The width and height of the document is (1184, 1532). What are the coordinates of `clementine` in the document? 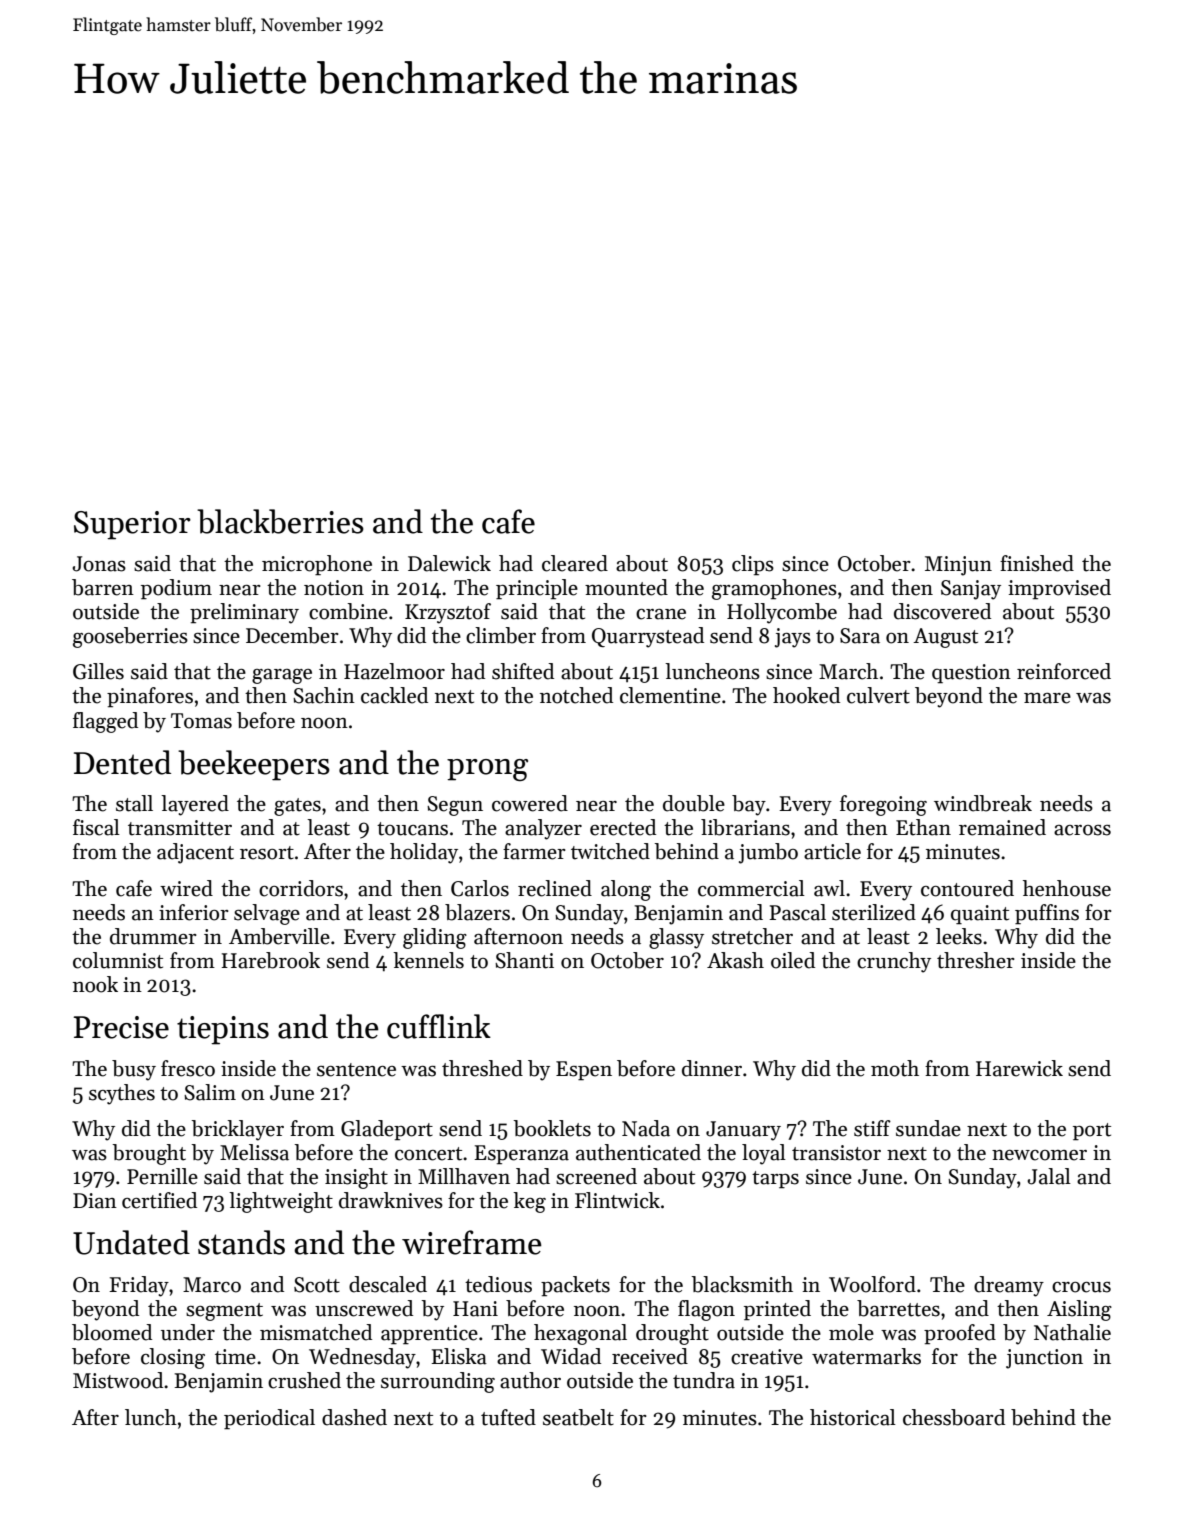 It's located at (670, 695).
